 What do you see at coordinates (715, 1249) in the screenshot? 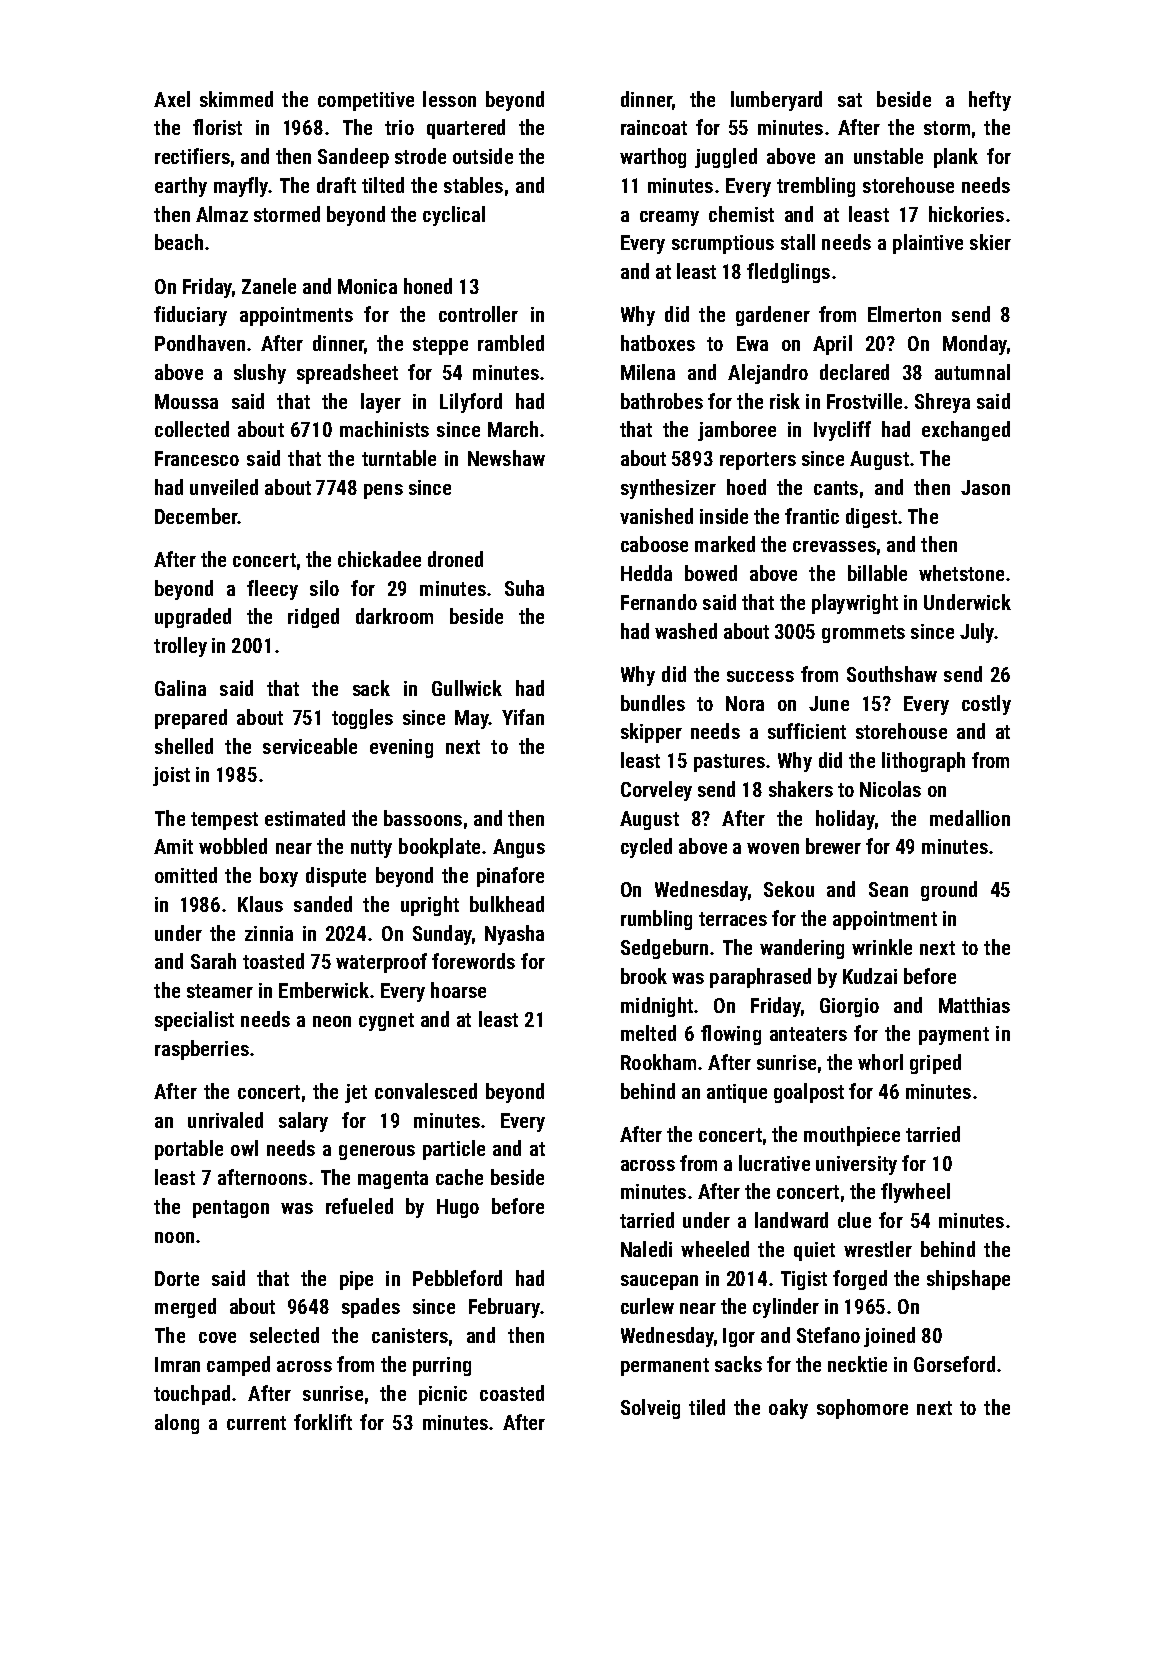
I see `wheeled` at bounding box center [715, 1249].
